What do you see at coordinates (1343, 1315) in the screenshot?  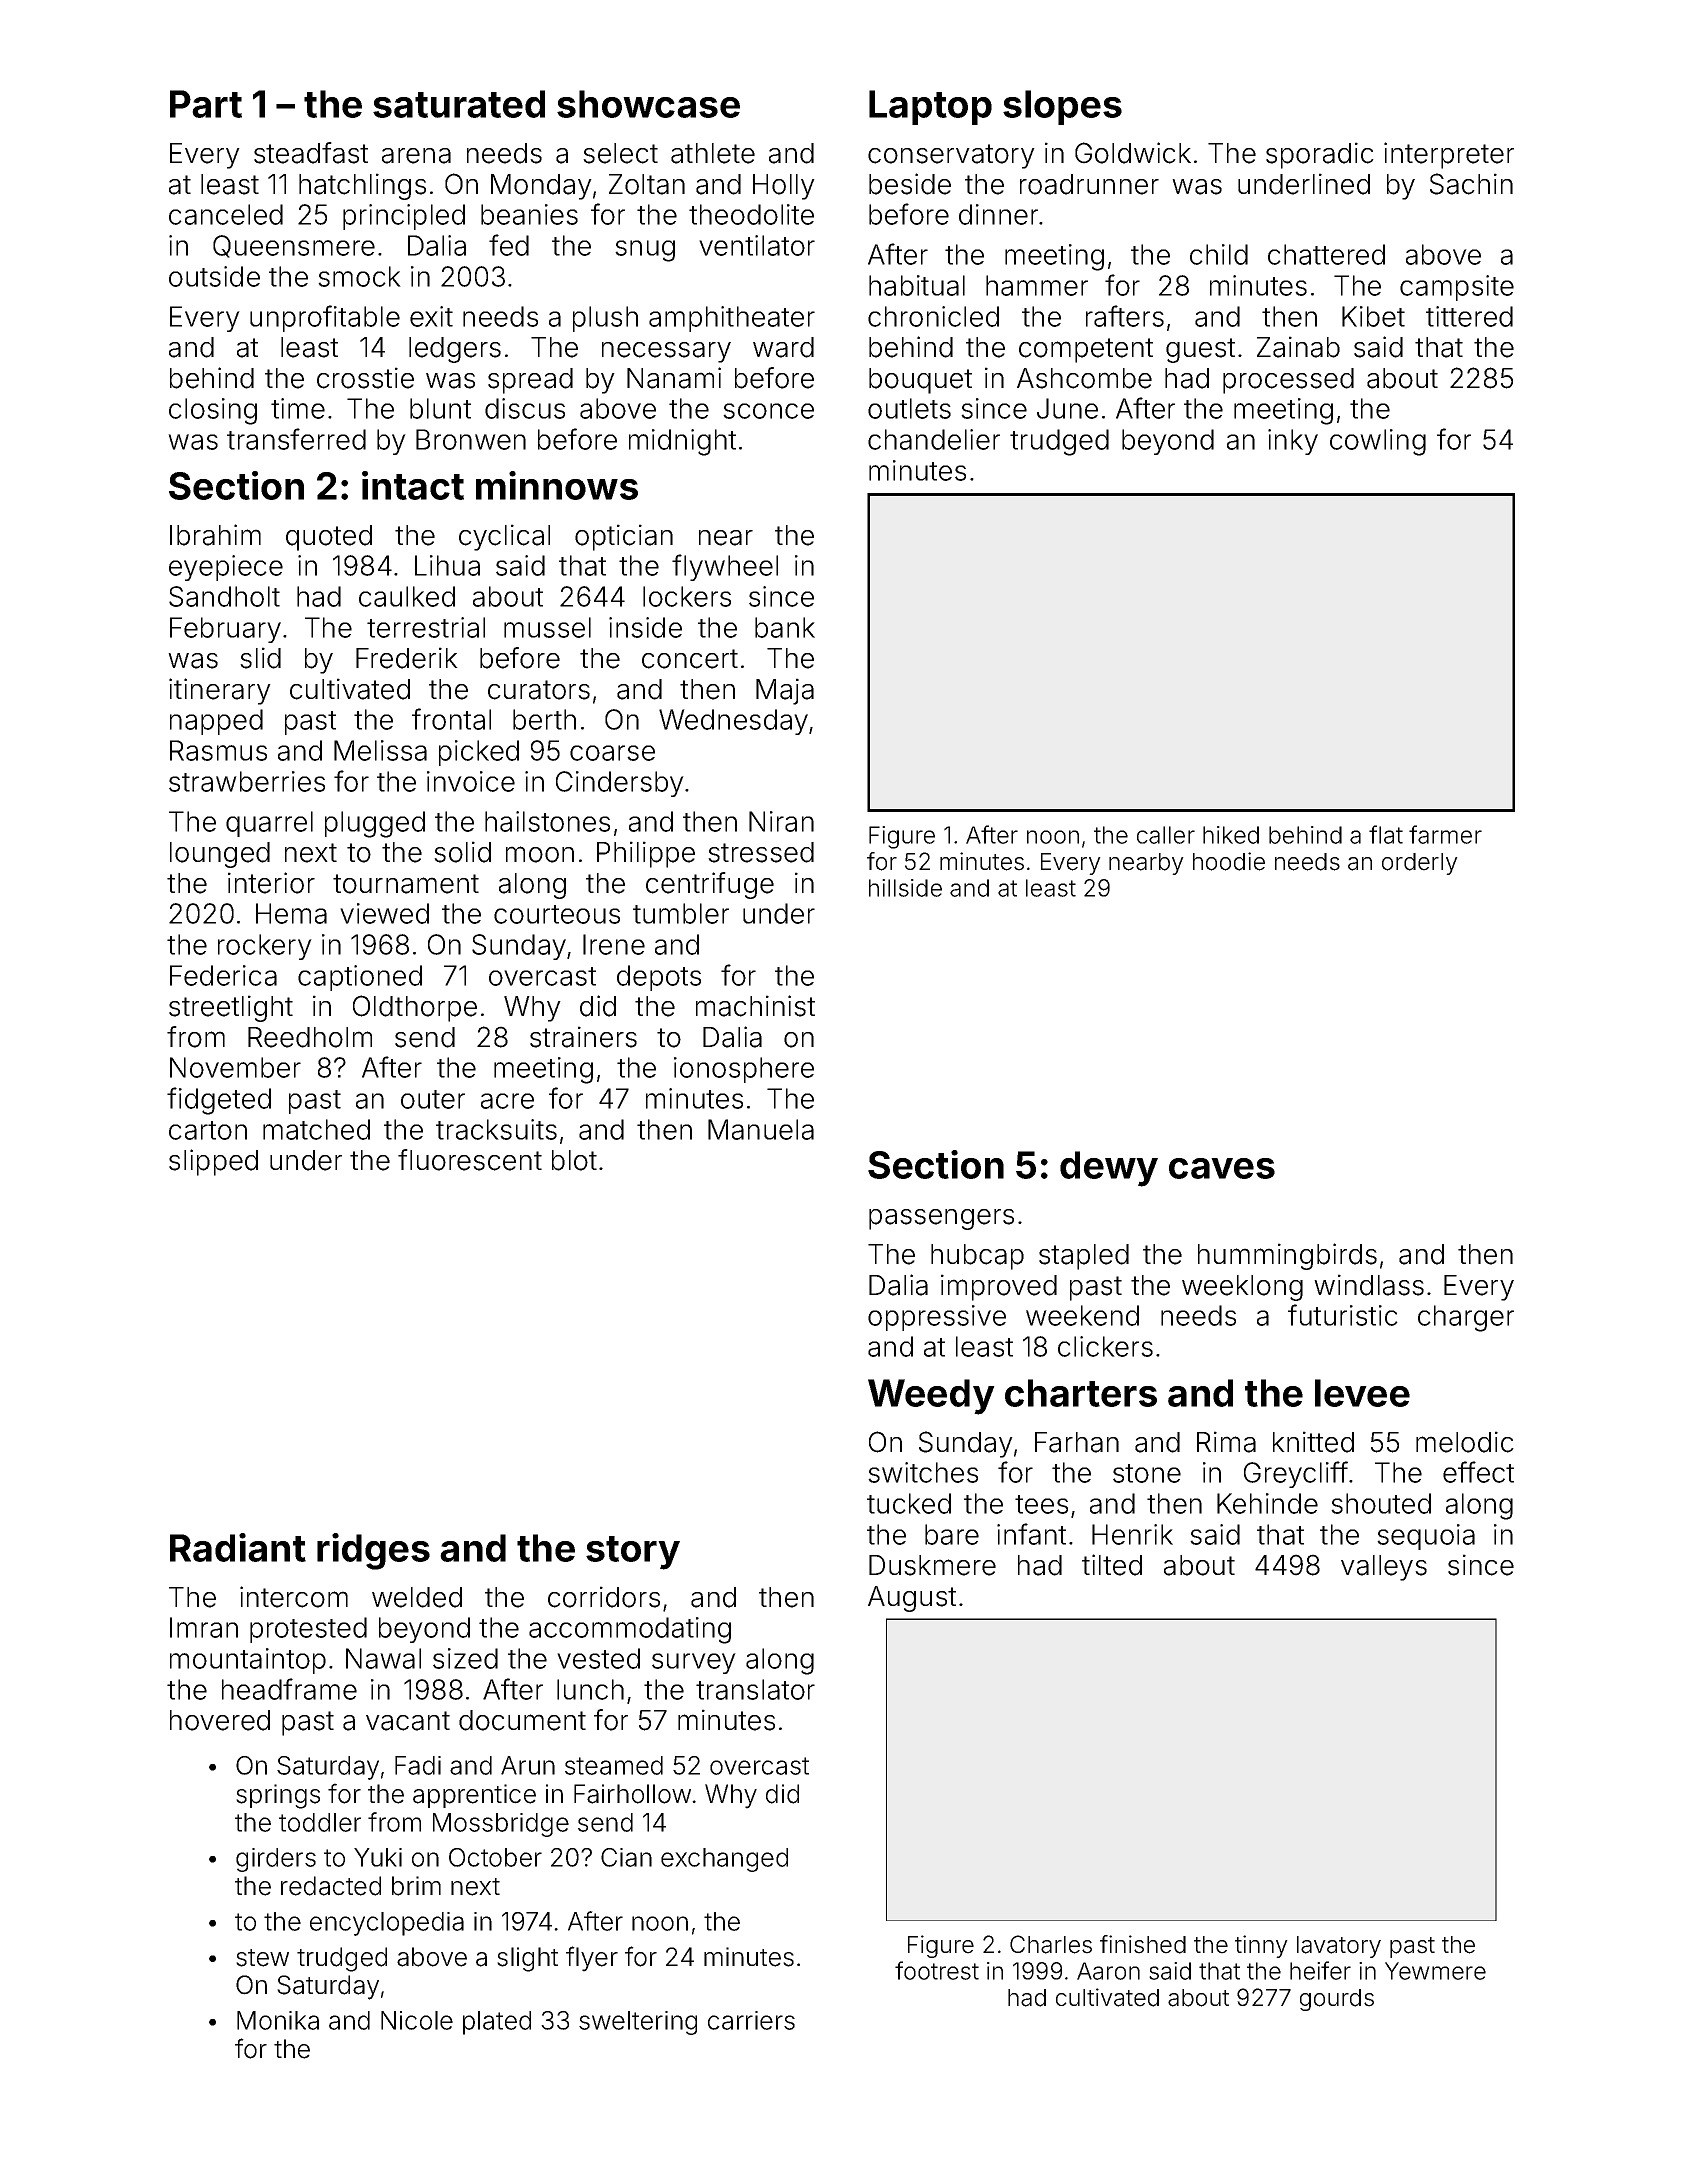 I see `futuristic` at bounding box center [1343, 1315].
